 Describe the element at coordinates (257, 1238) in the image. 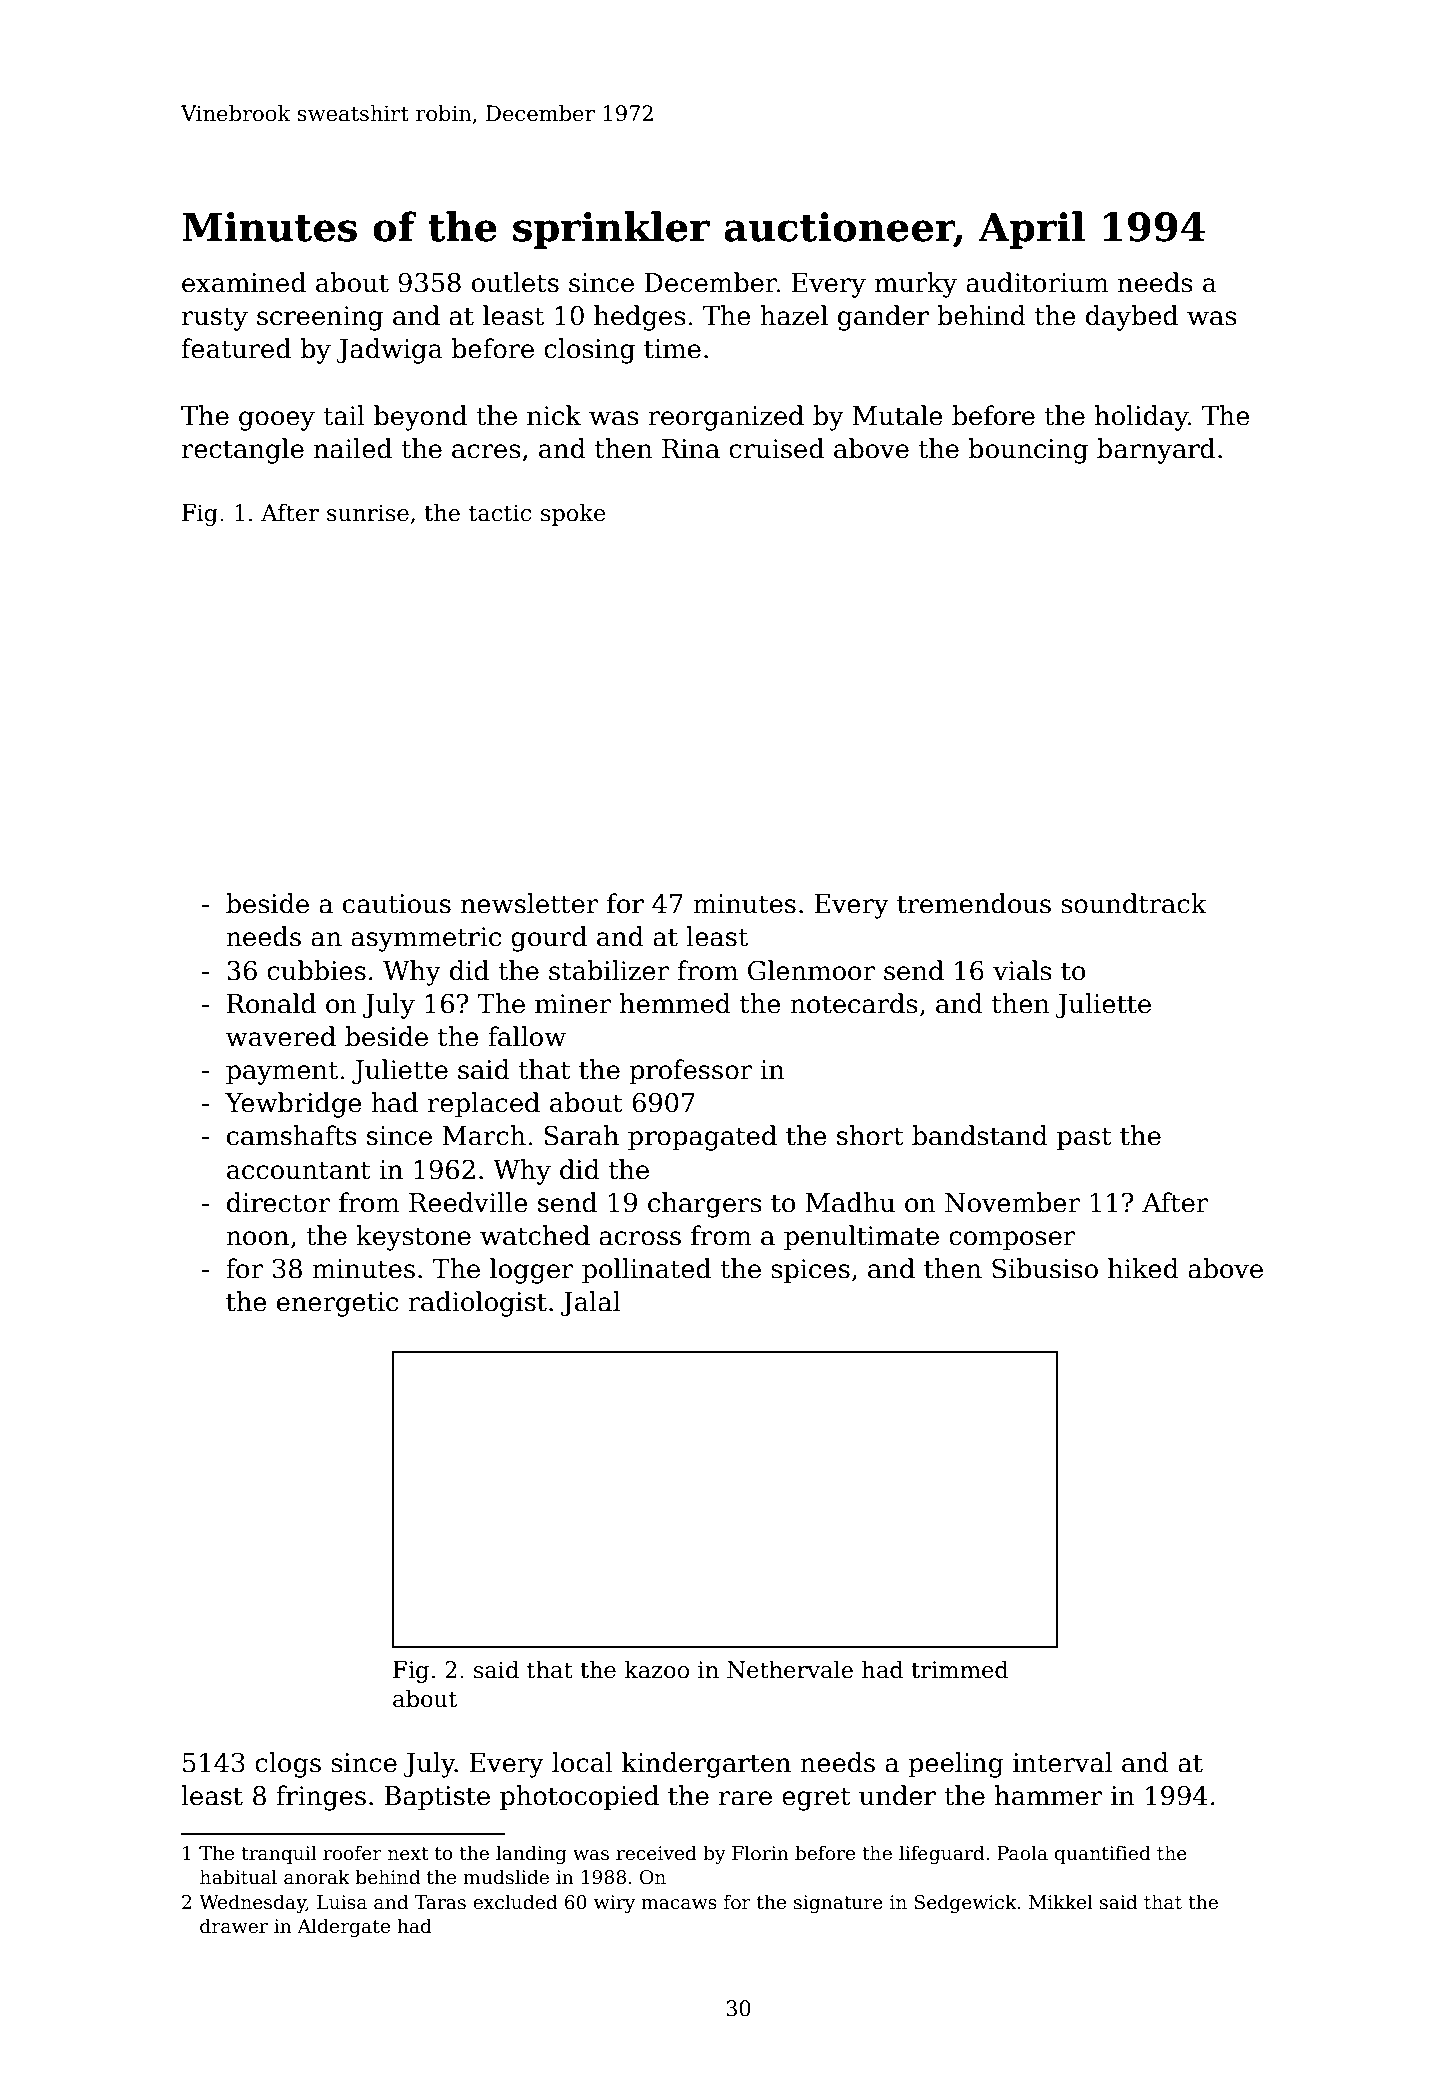

I see `noon` at that location.
